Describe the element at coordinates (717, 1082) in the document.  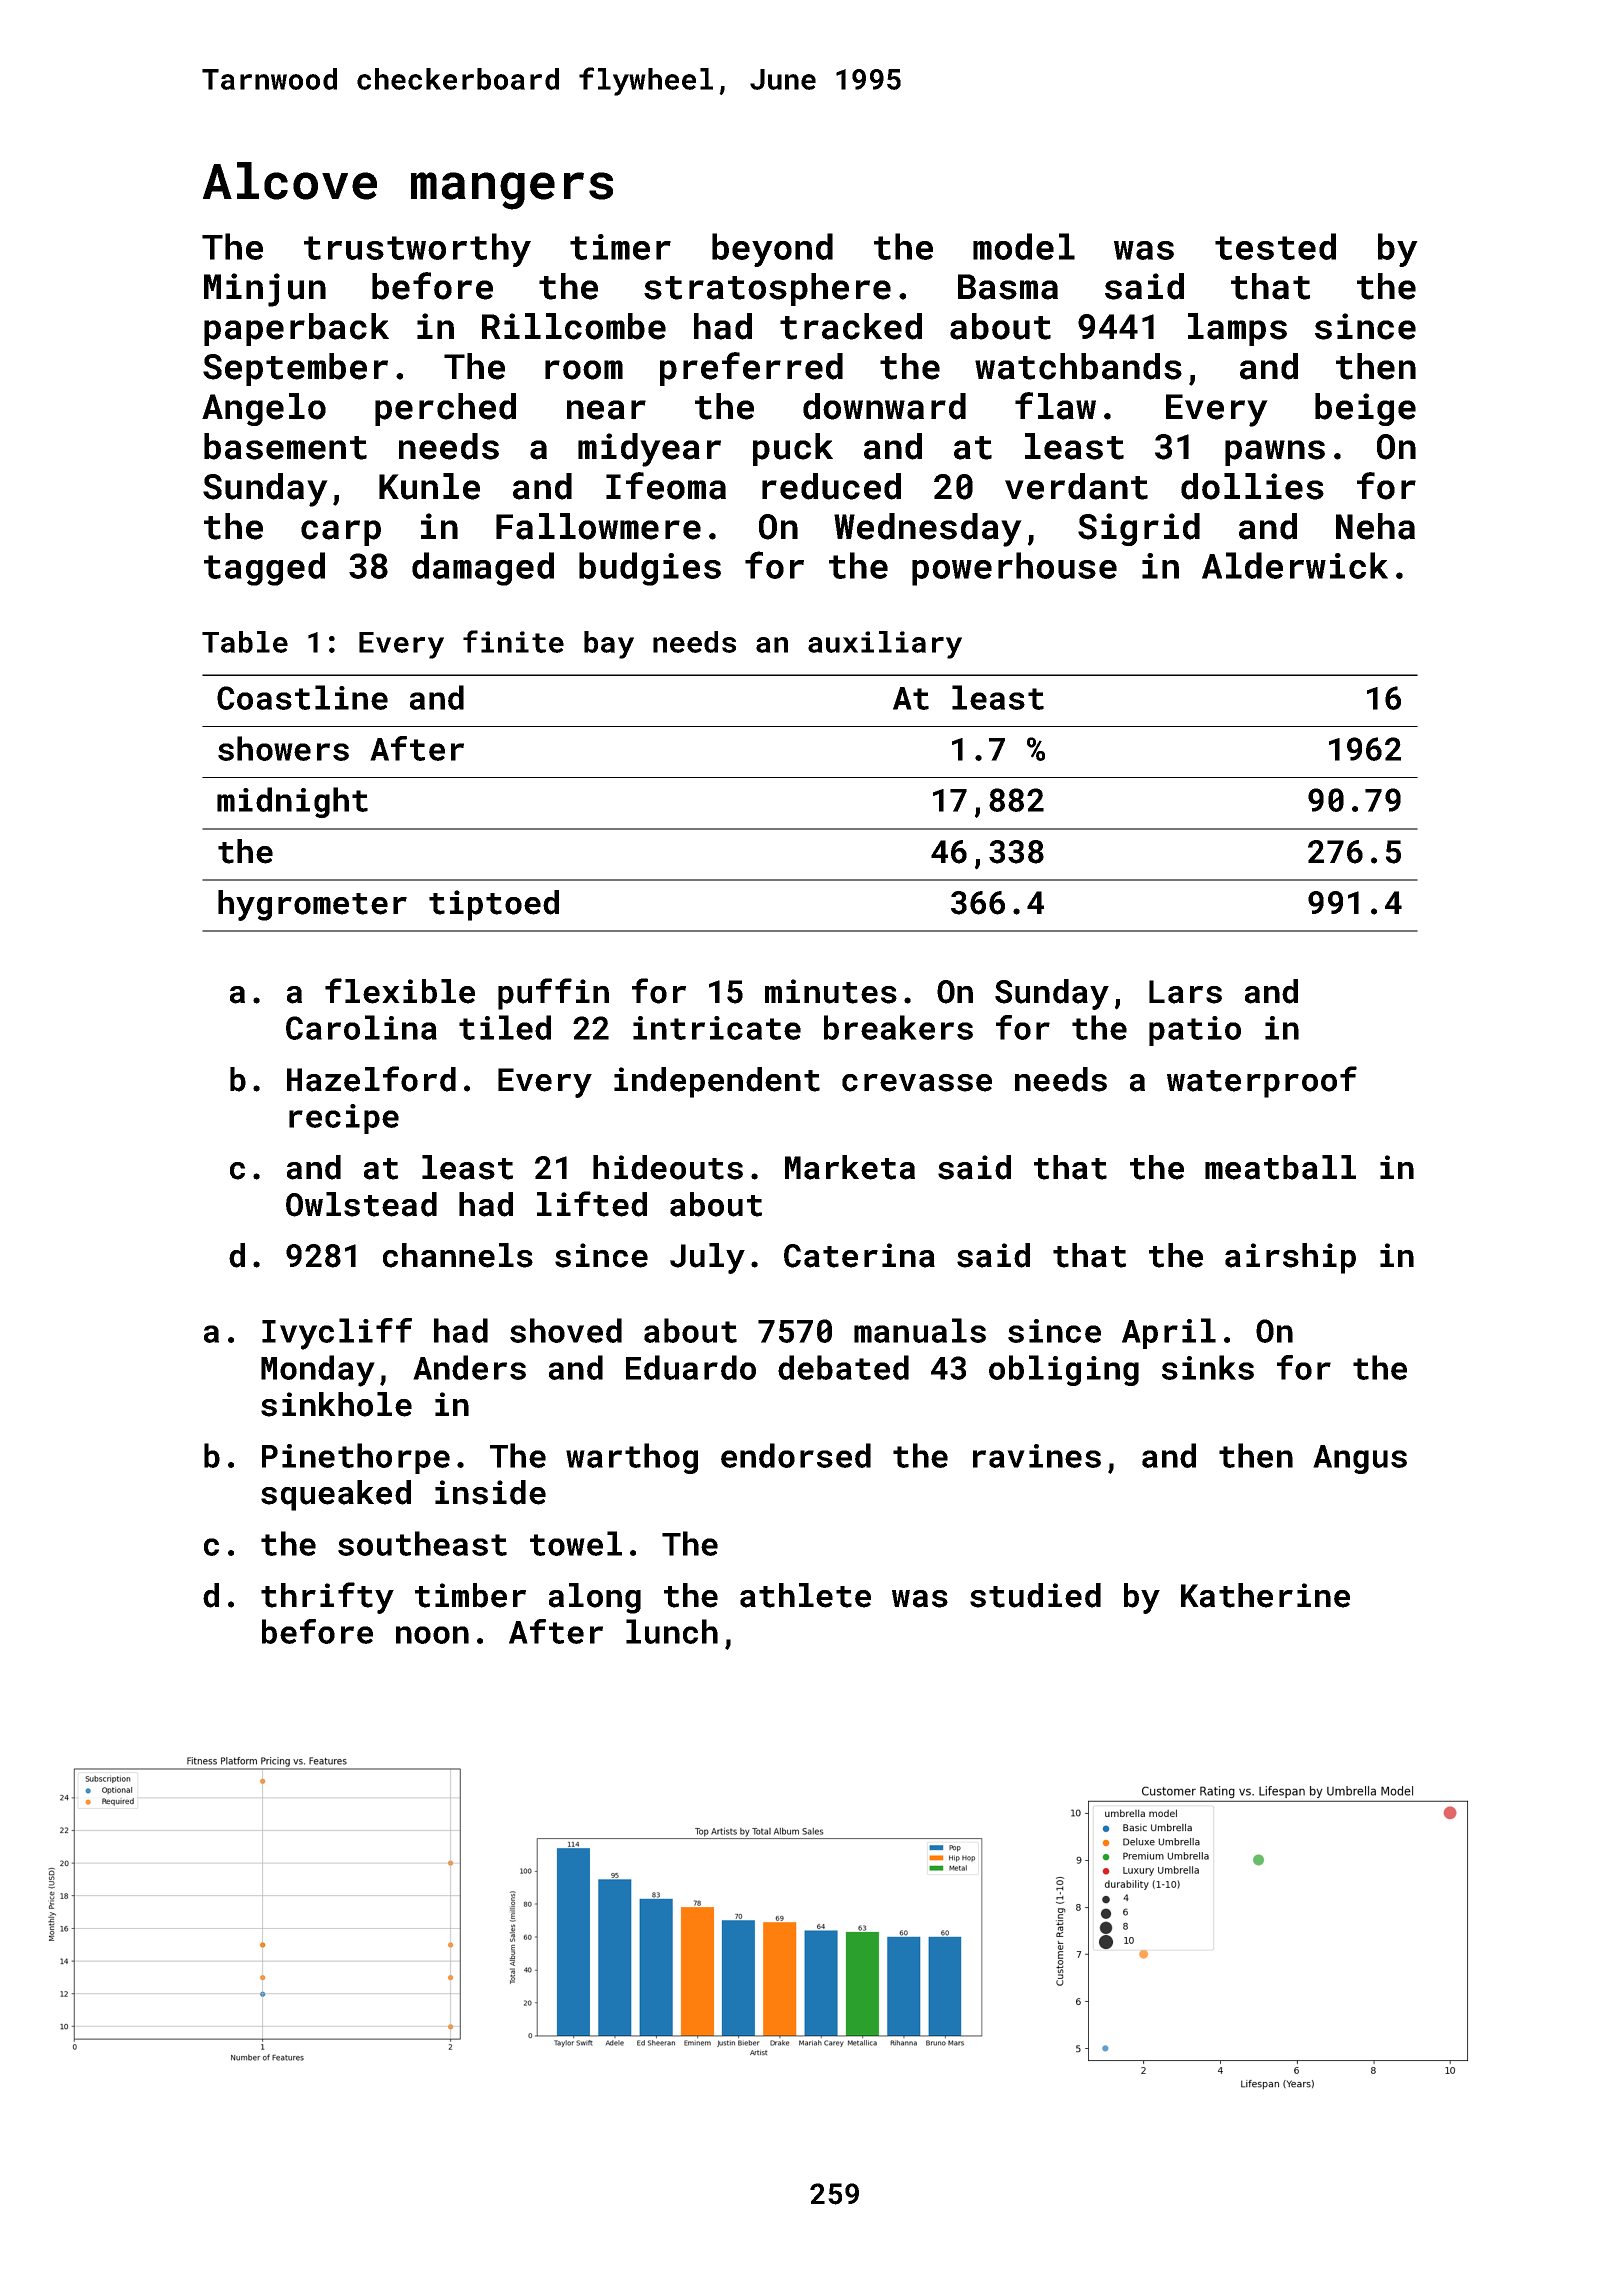
I see `independent` at that location.
